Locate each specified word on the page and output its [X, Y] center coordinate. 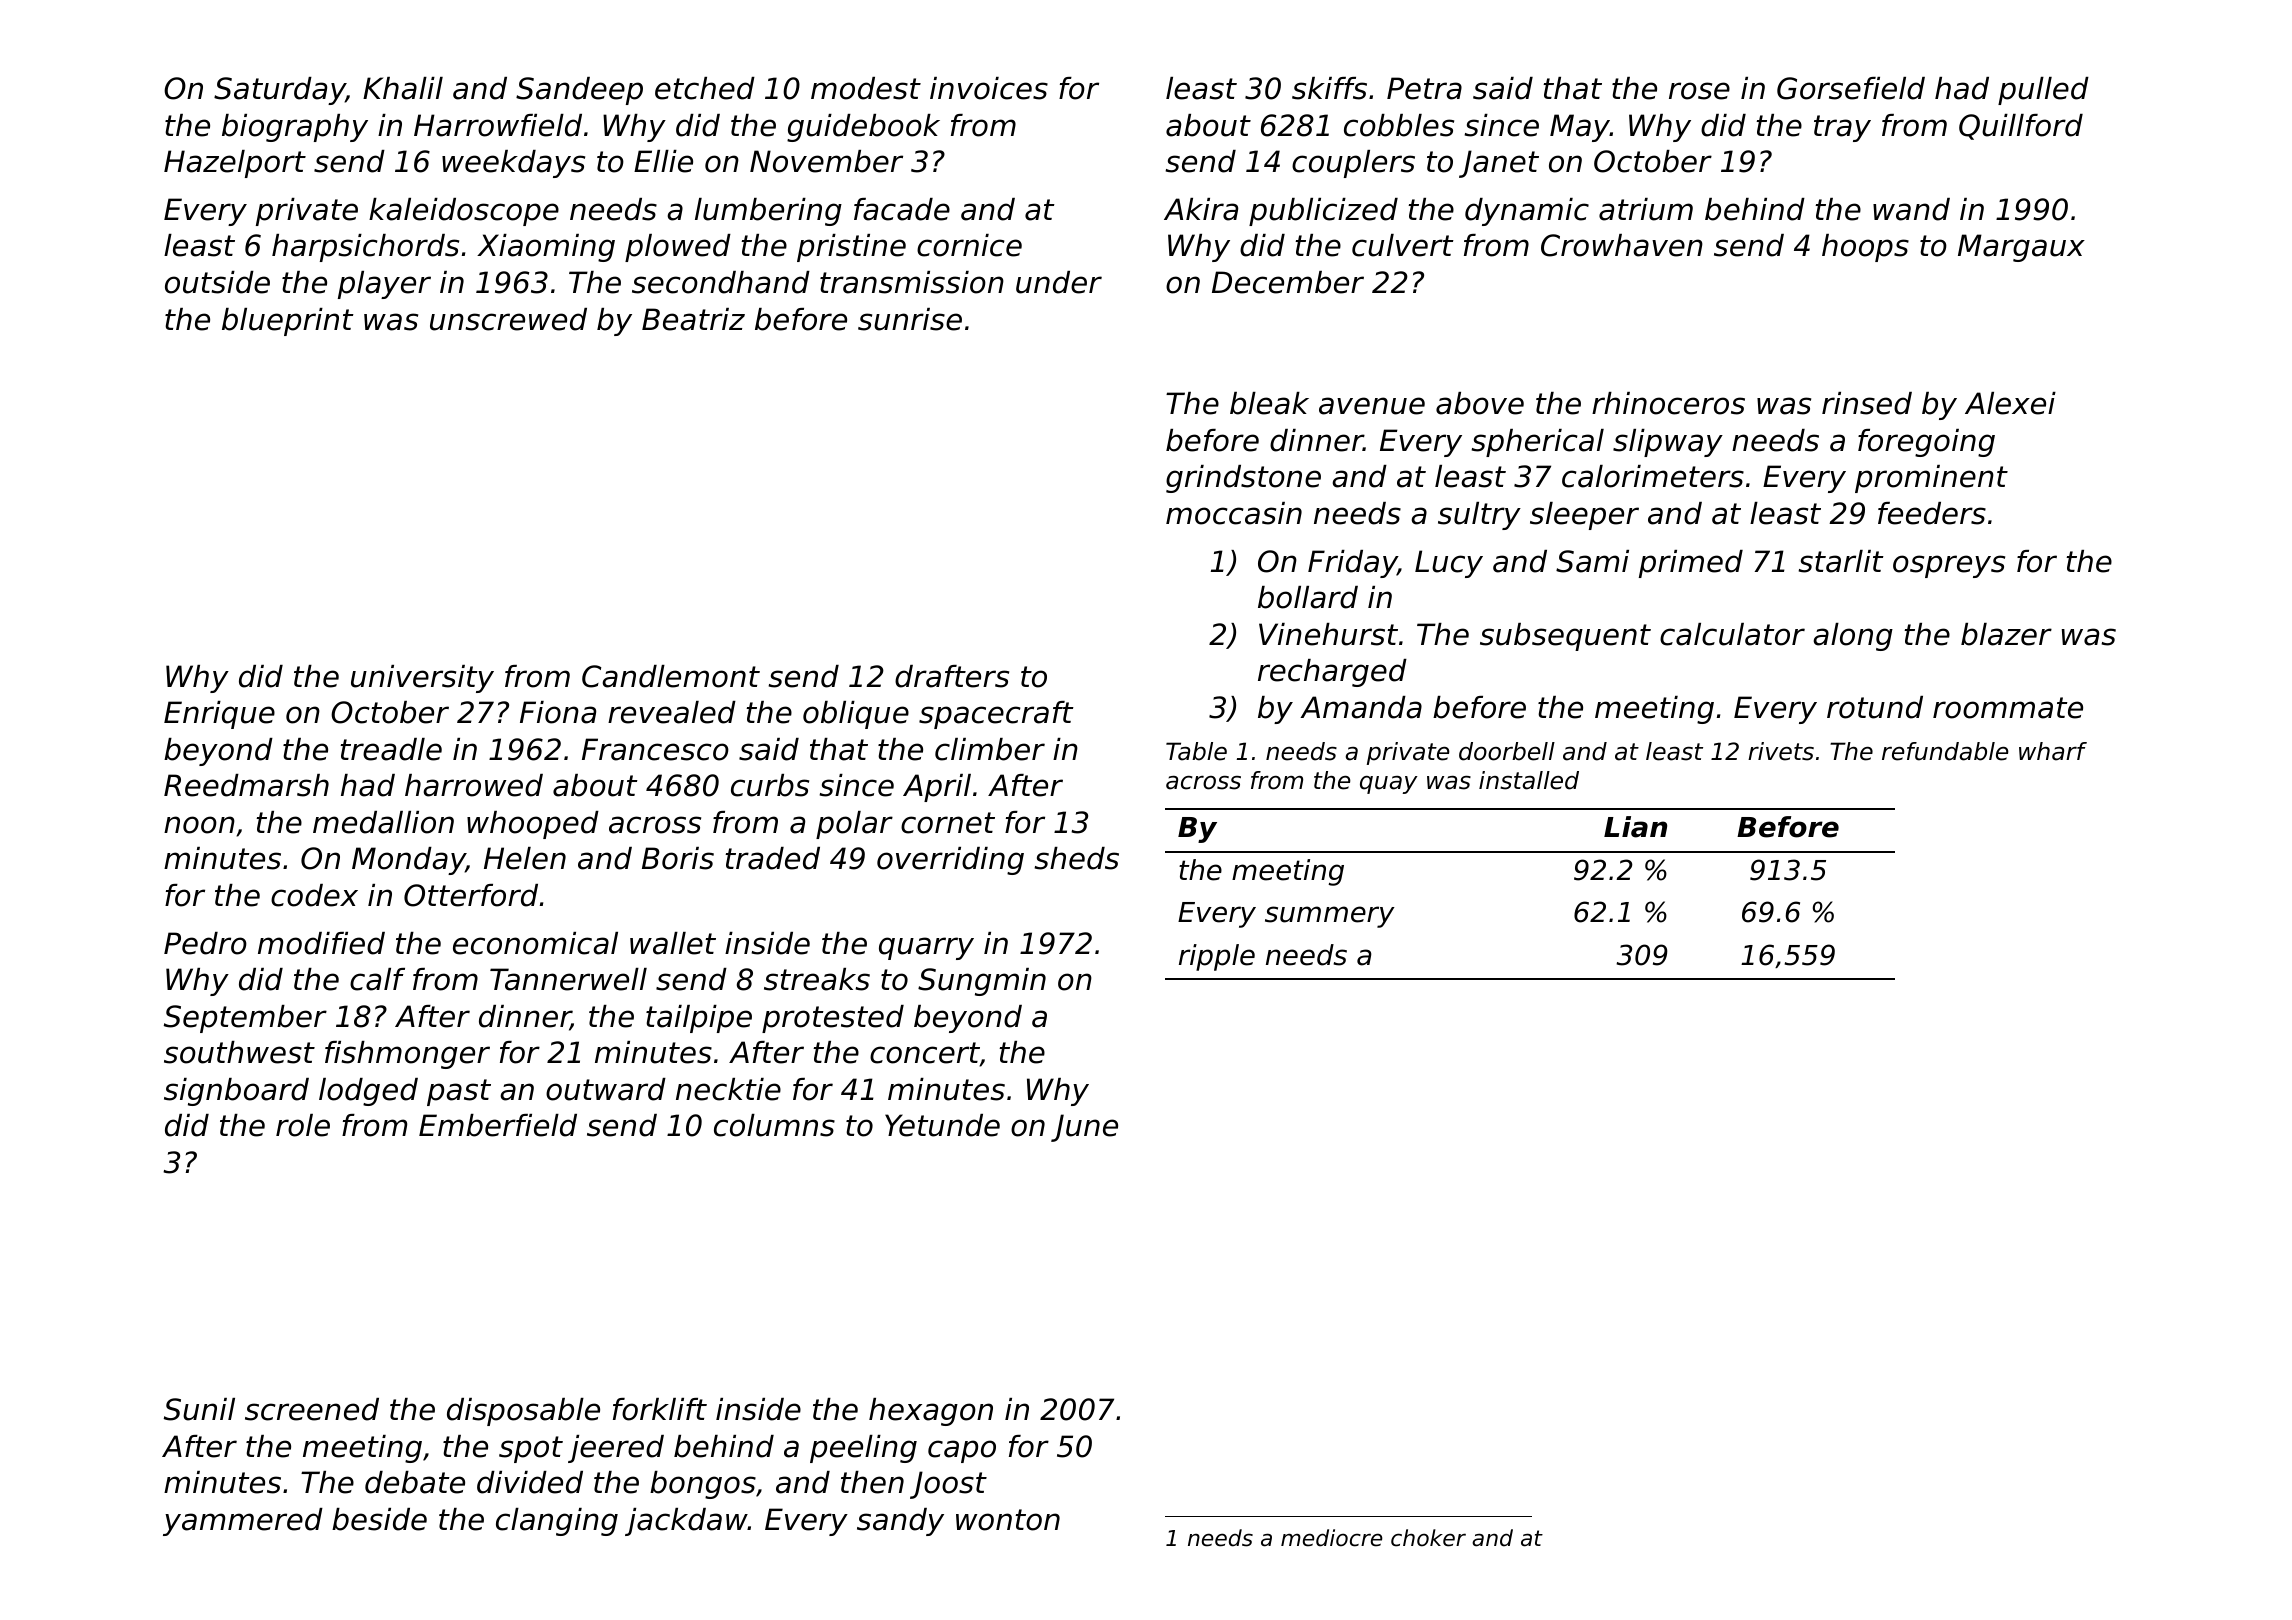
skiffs [1329, 88]
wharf [2053, 751]
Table [1196, 751]
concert [925, 1054]
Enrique [219, 715]
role [303, 1125]
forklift [660, 1409]
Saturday [280, 91]
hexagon [931, 1412]
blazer [2006, 634]
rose [1699, 91]
